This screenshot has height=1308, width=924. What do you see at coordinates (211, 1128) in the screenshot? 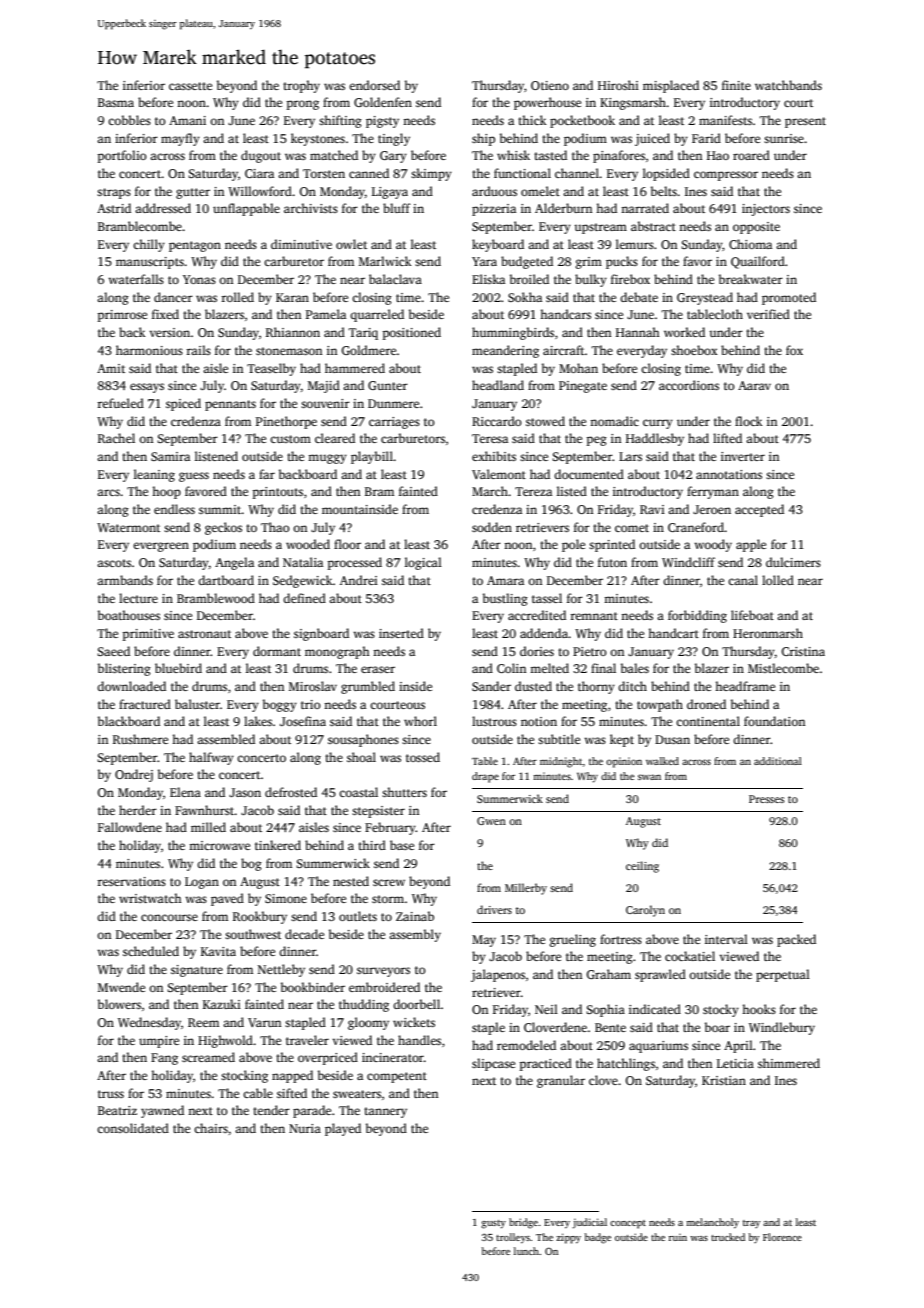
I see `chairs` at bounding box center [211, 1128].
